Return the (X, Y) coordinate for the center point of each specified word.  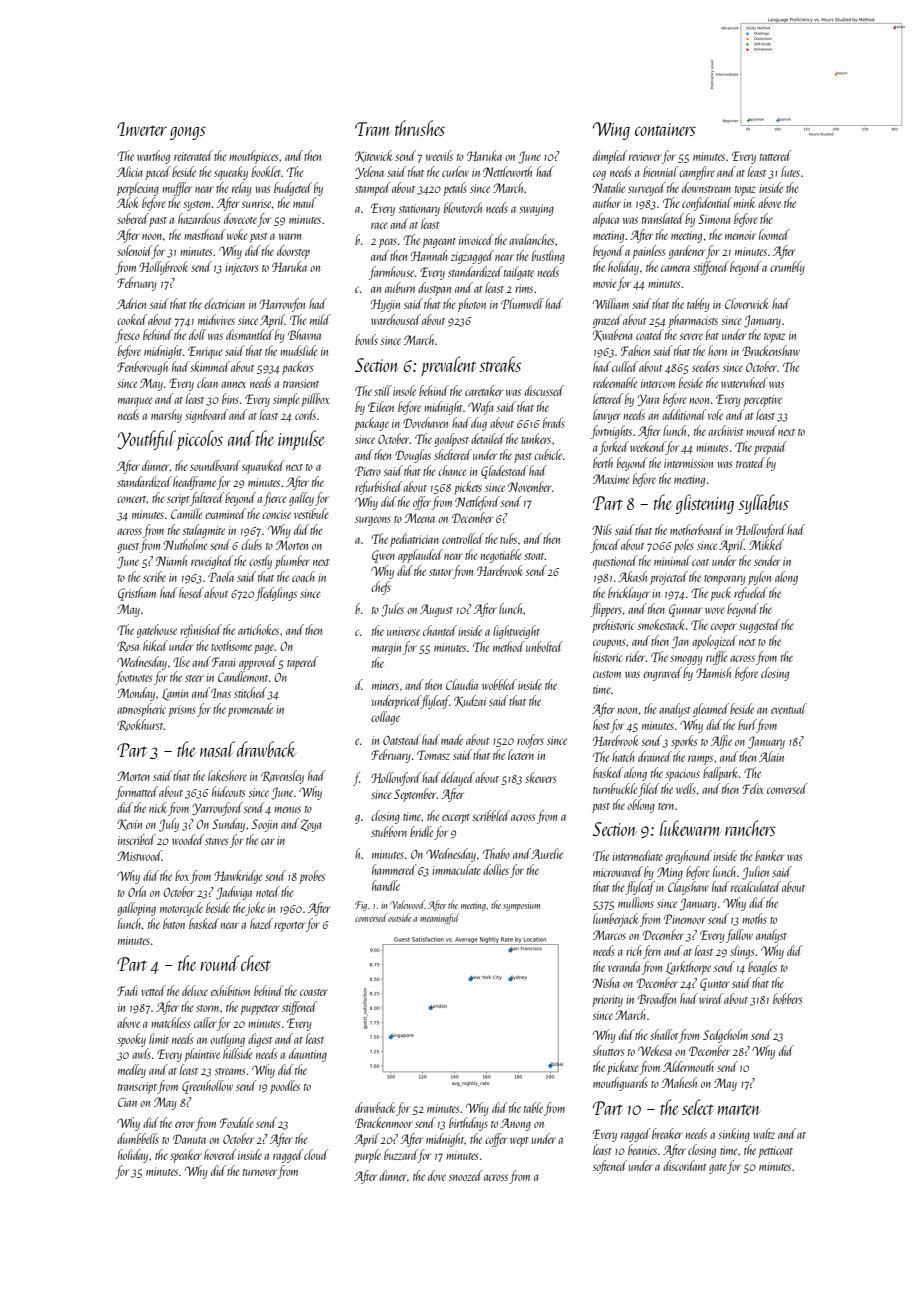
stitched (250, 692)
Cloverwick (747, 303)
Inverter (142, 129)
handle (386, 885)
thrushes (420, 128)
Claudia (462, 684)
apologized (714, 642)
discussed (544, 390)
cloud (316, 1154)
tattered (776, 155)
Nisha (606, 982)
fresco (127, 336)
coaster (314, 992)
